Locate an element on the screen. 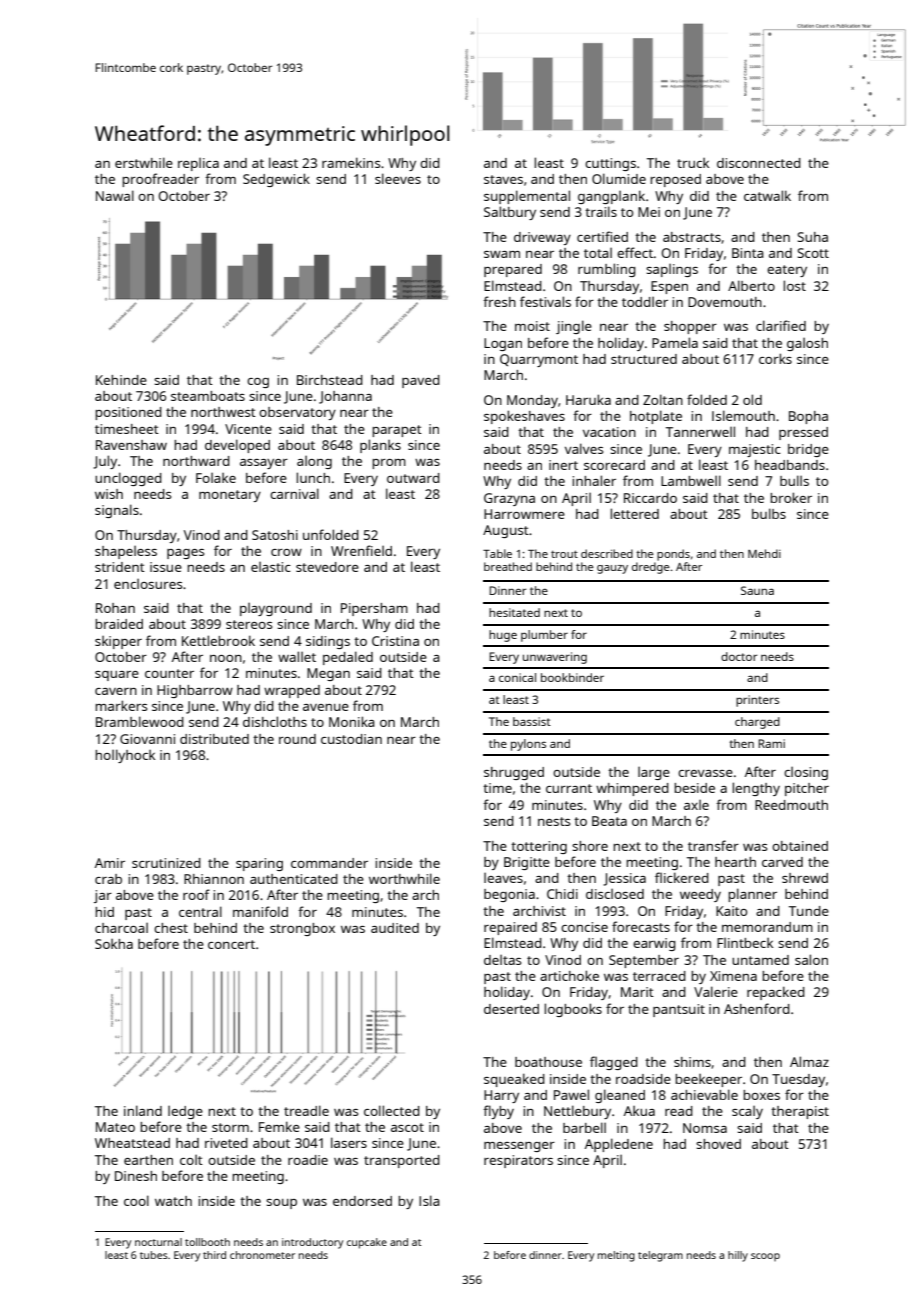 This screenshot has height=1308, width=924. cupcake is located at coordinates (367, 1243).
